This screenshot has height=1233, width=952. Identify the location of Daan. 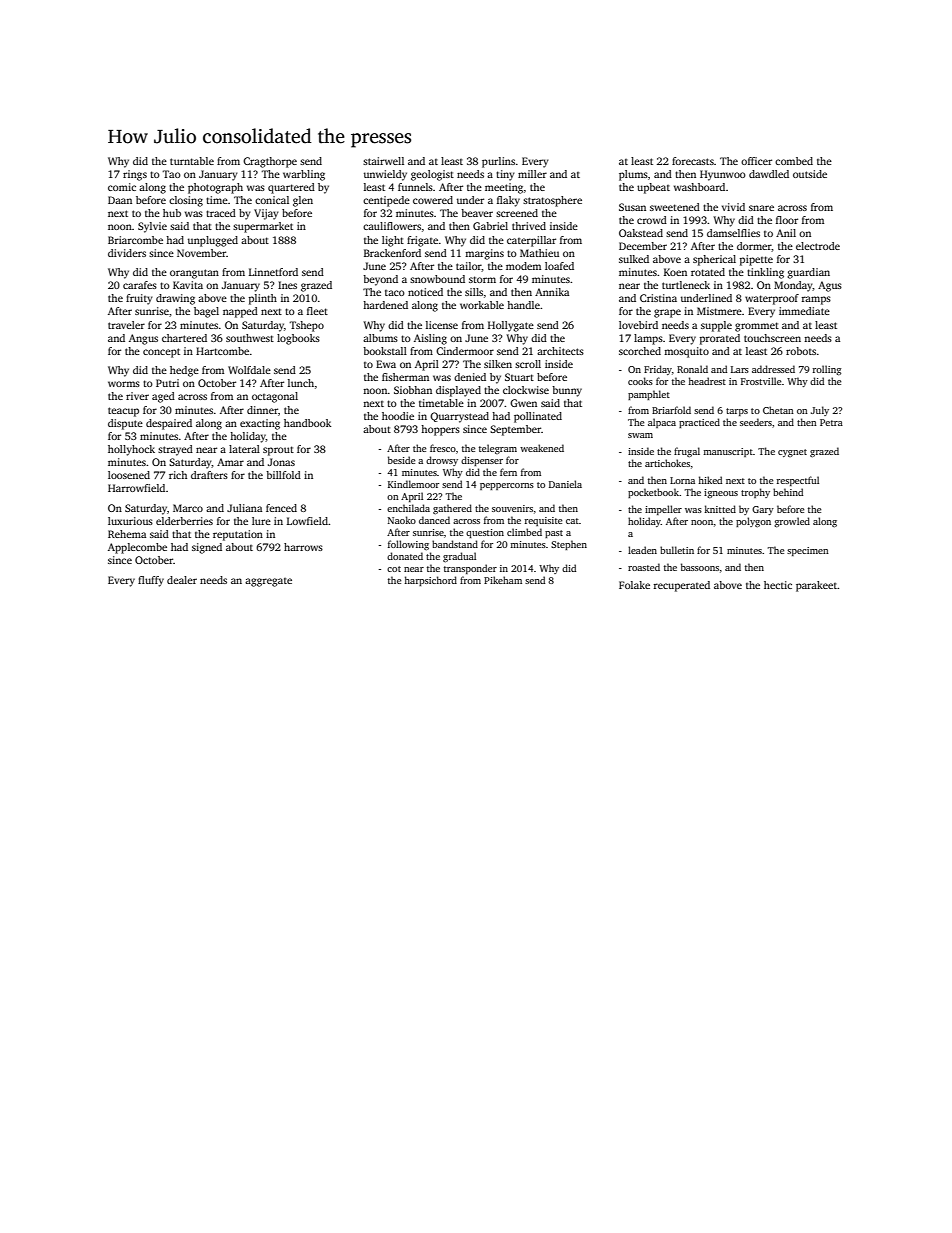
(120, 200).
